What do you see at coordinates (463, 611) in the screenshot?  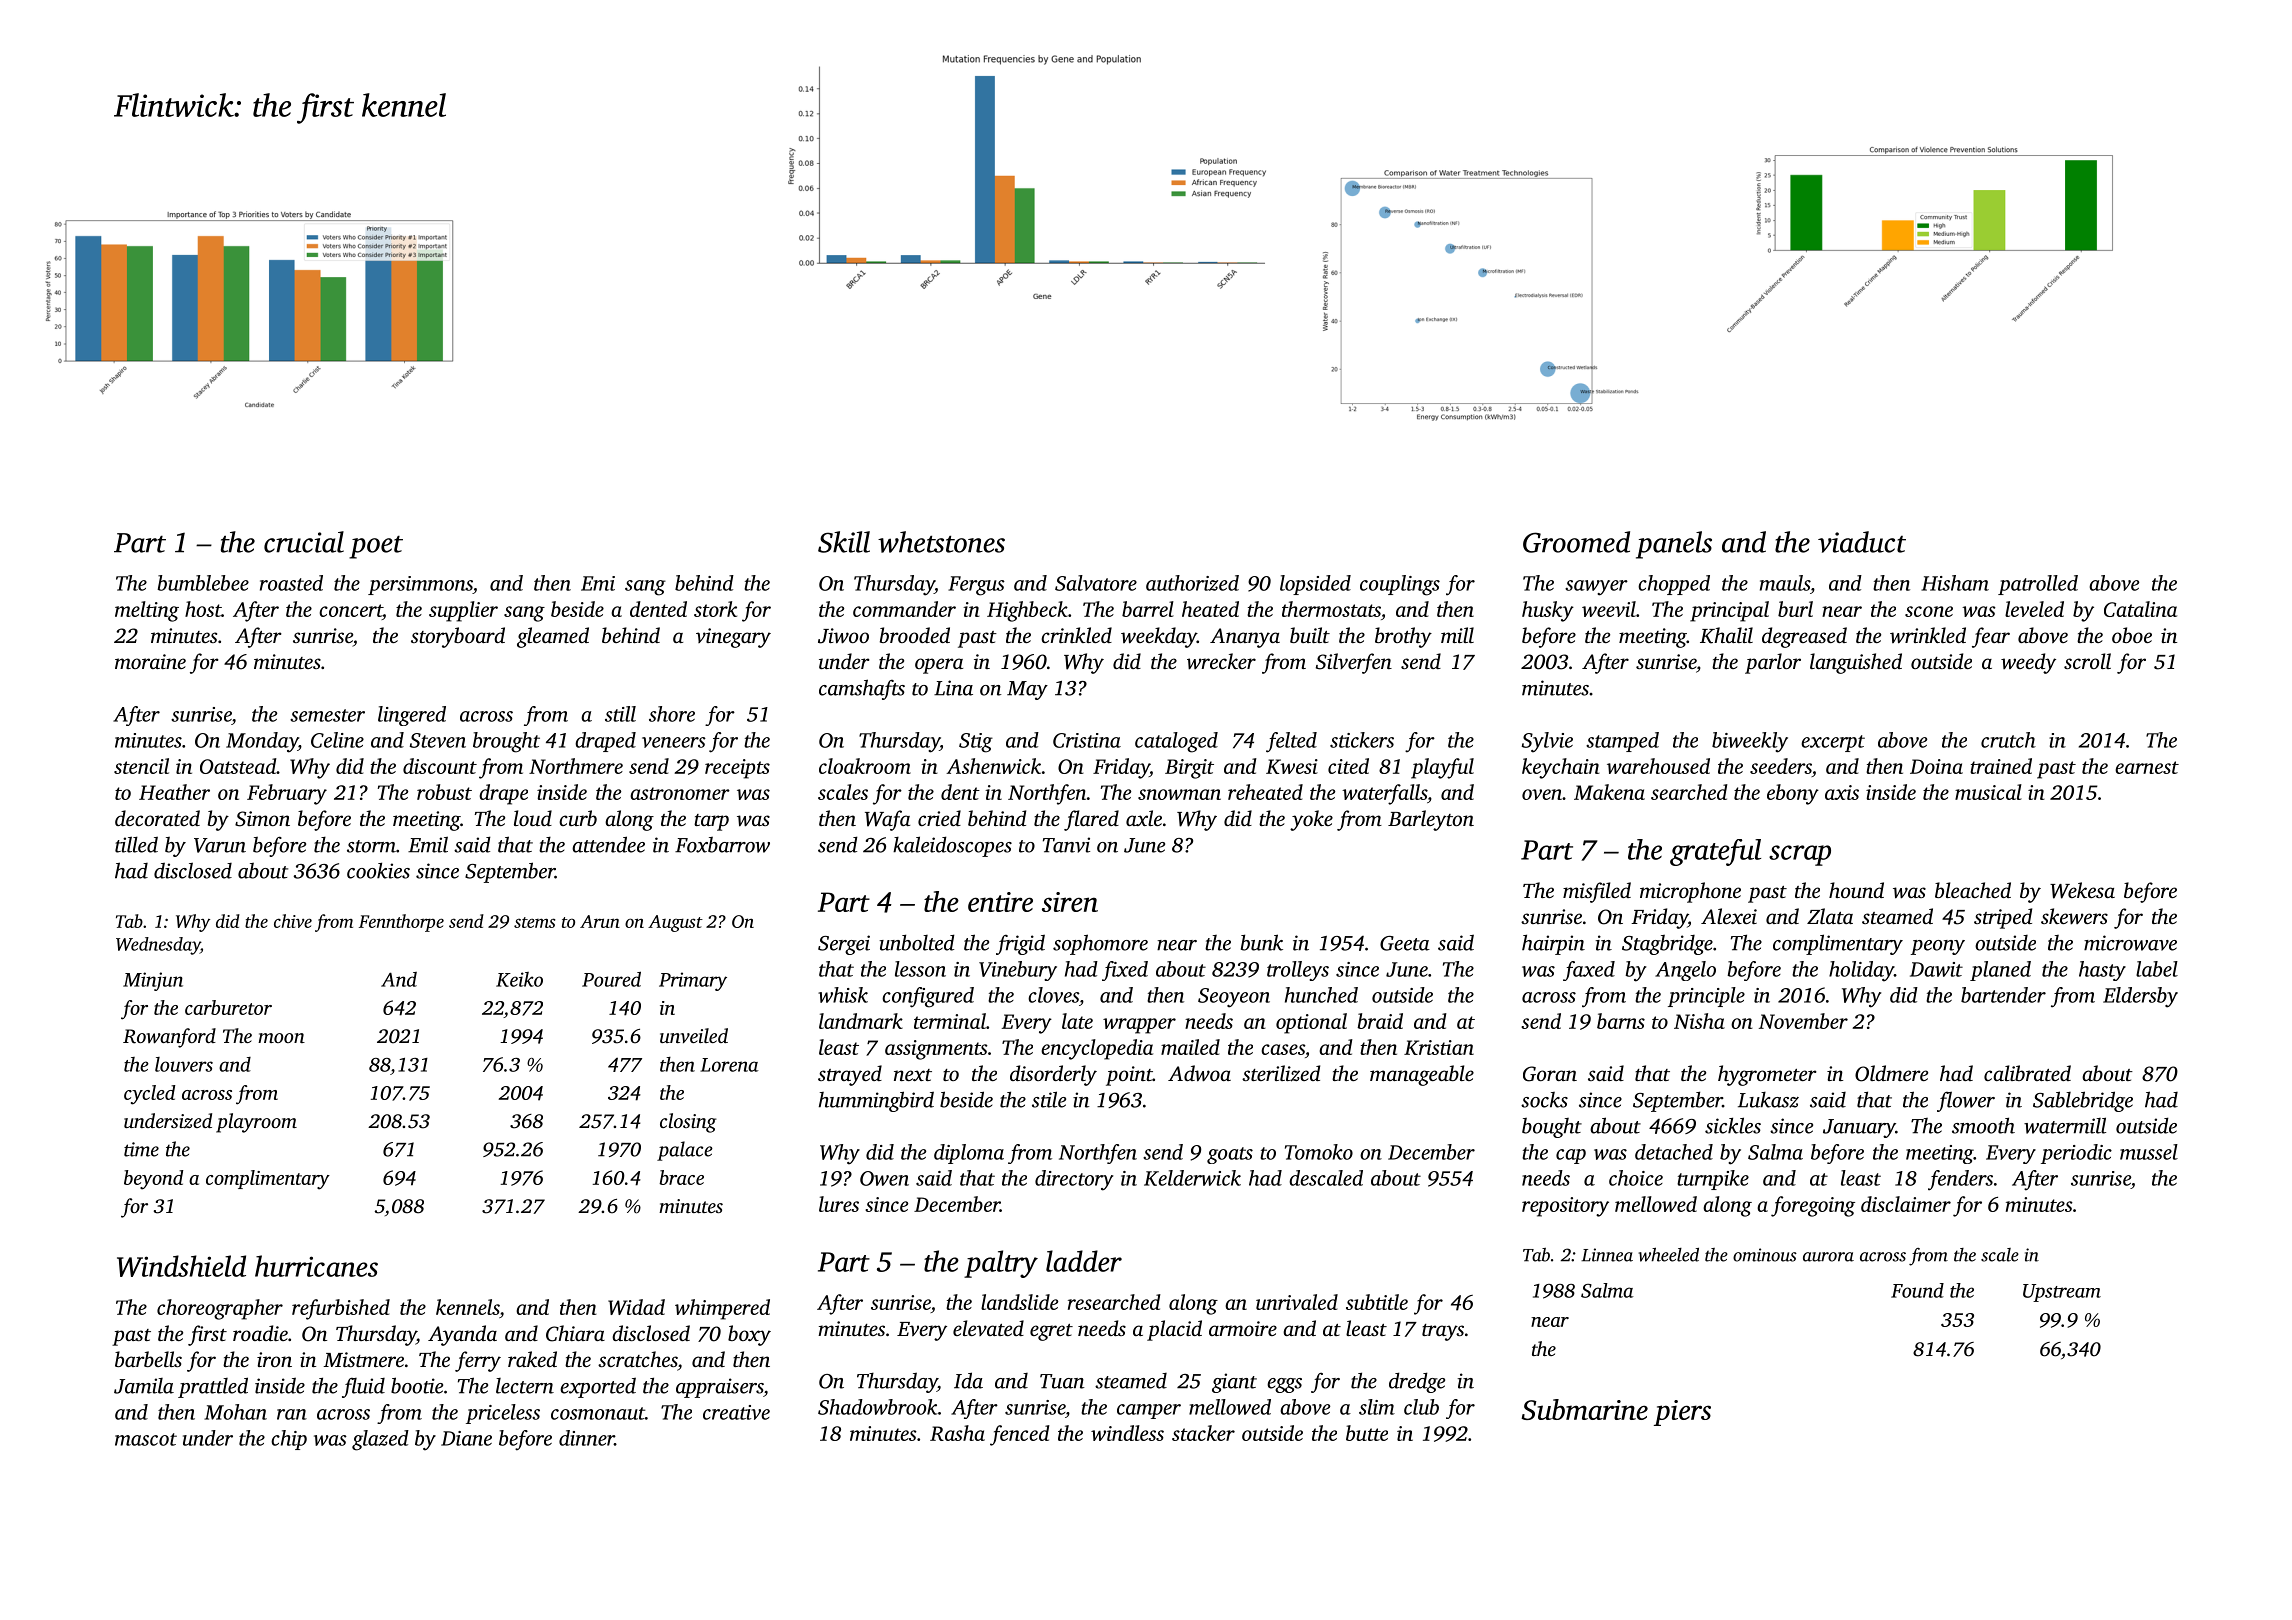 I see `supplier` at bounding box center [463, 611].
